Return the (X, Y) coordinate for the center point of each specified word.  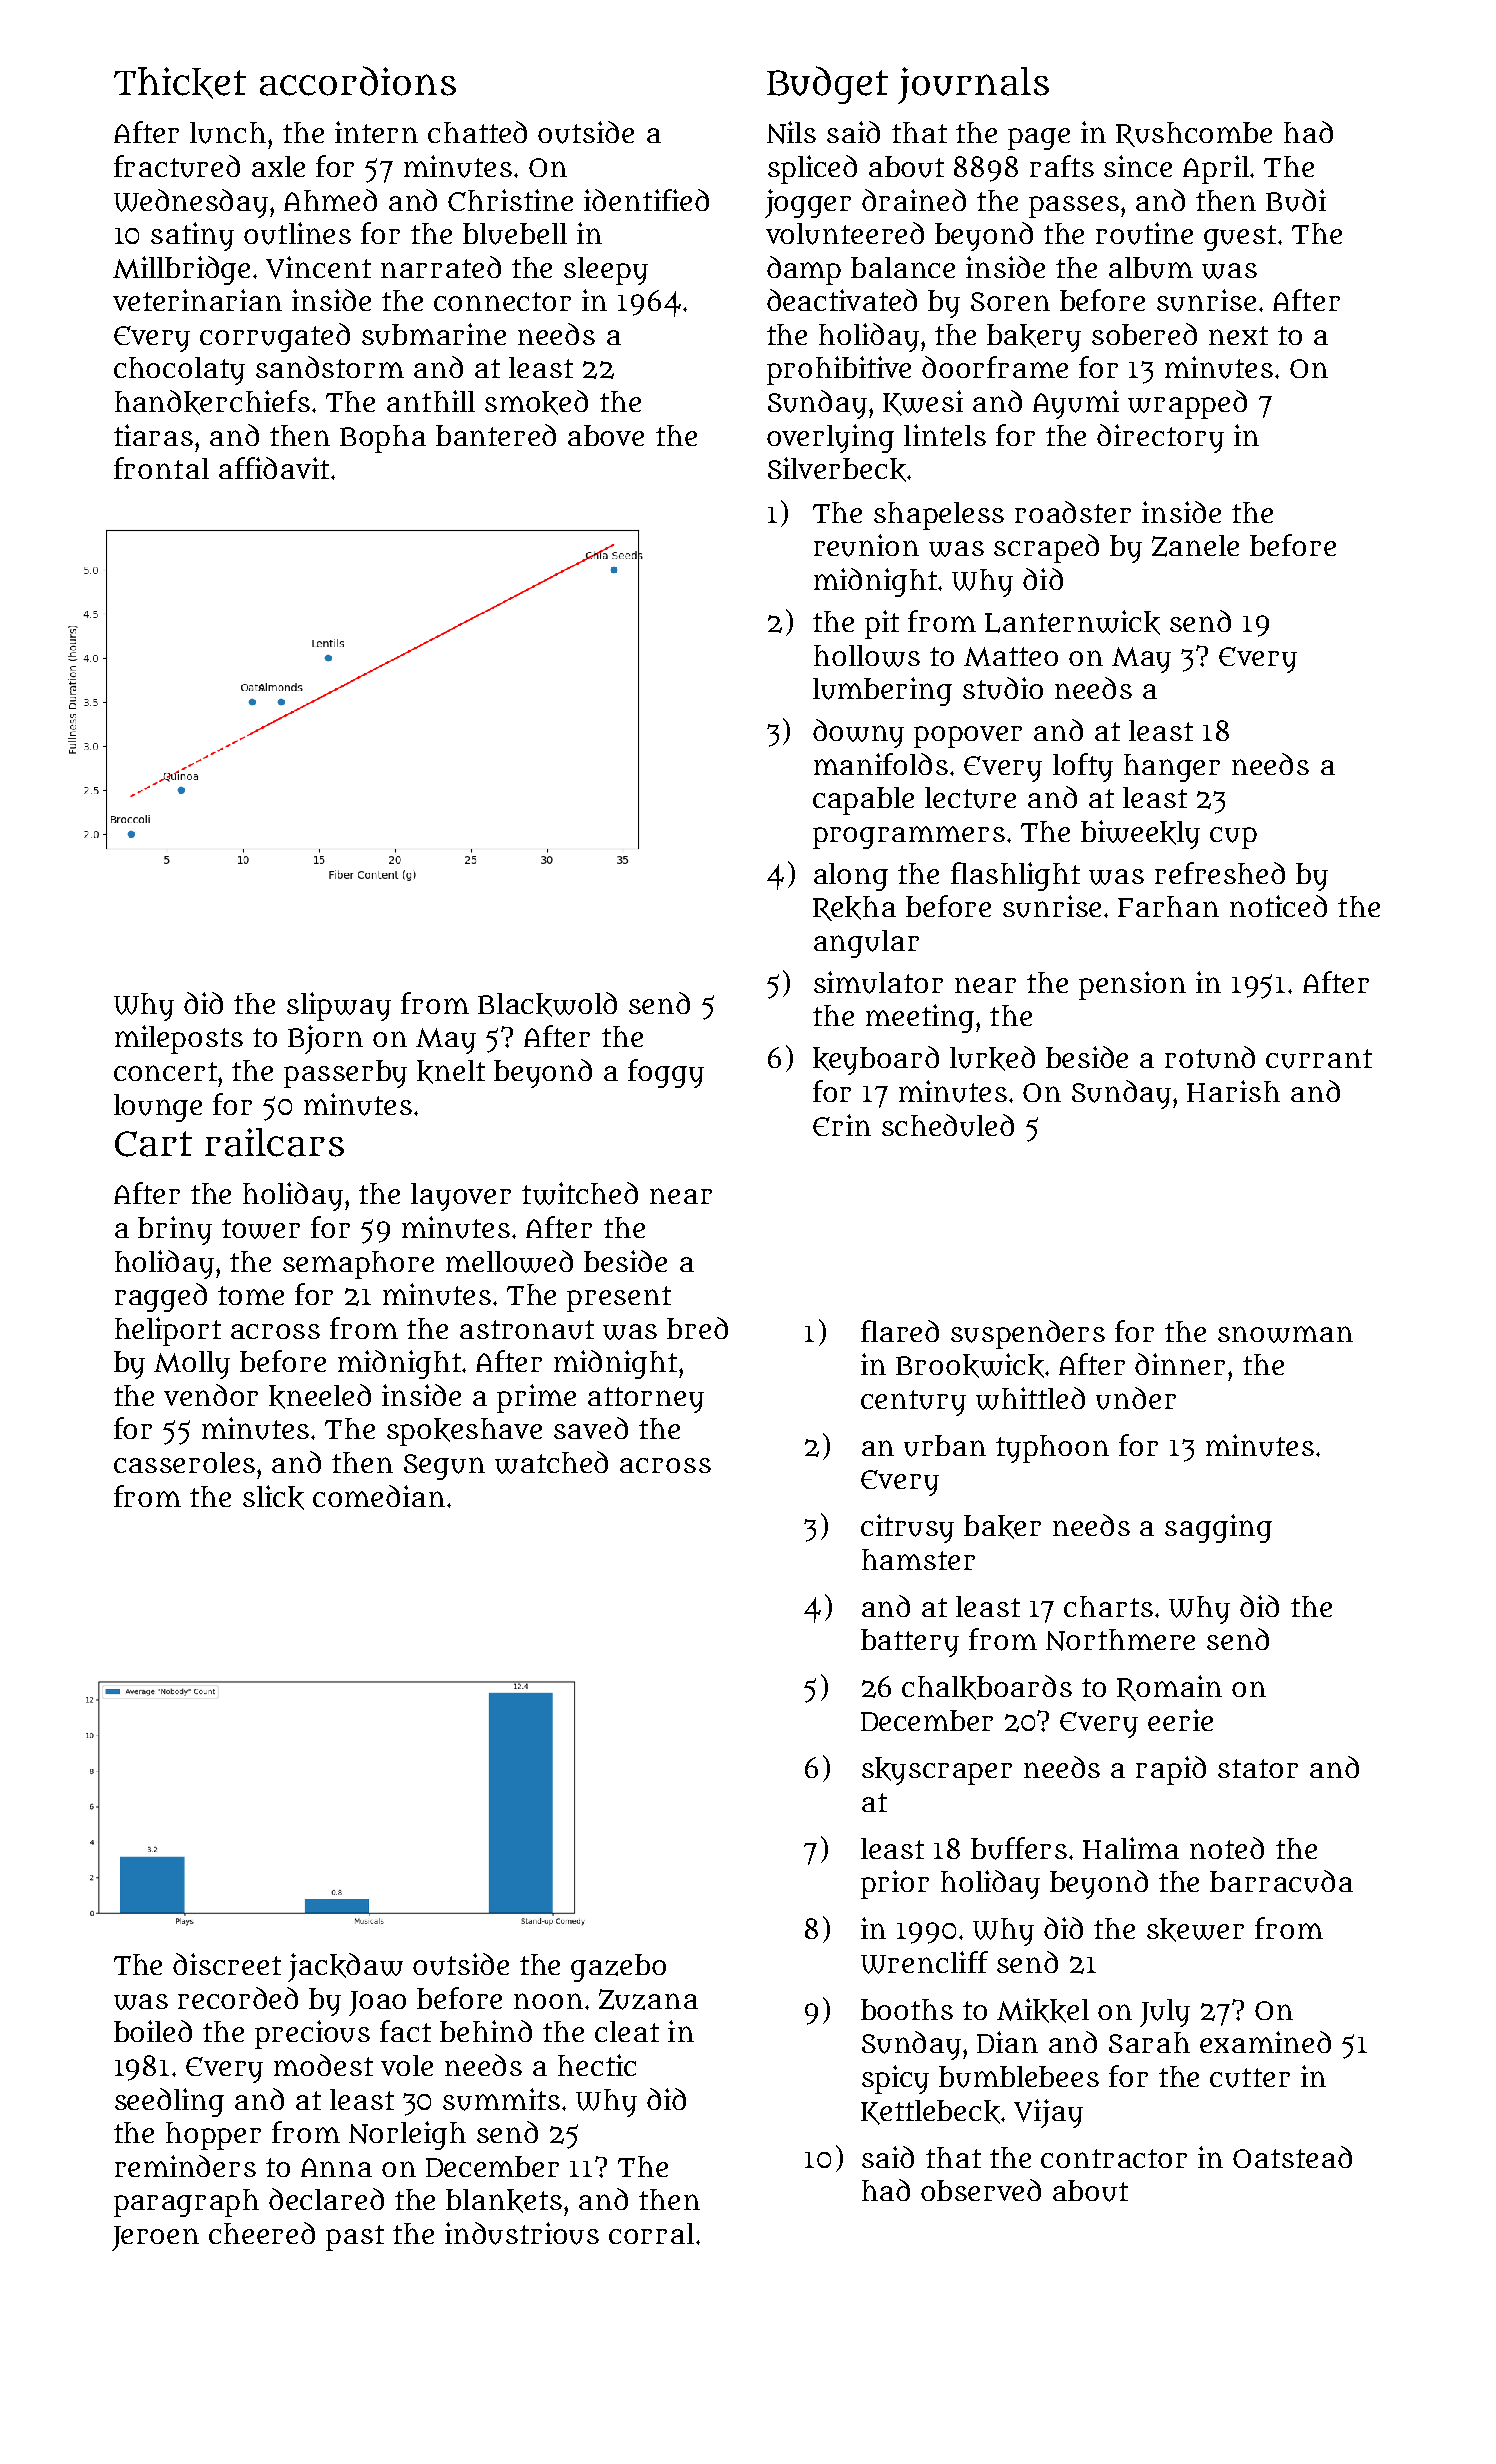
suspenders (1028, 1334)
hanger (1172, 768)
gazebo (618, 1968)
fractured (177, 166)
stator (1258, 1768)
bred (697, 1328)
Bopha (383, 439)
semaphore (358, 1265)
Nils (791, 132)
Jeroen (155, 2238)
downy (858, 733)
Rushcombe (1194, 134)
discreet (227, 1964)
